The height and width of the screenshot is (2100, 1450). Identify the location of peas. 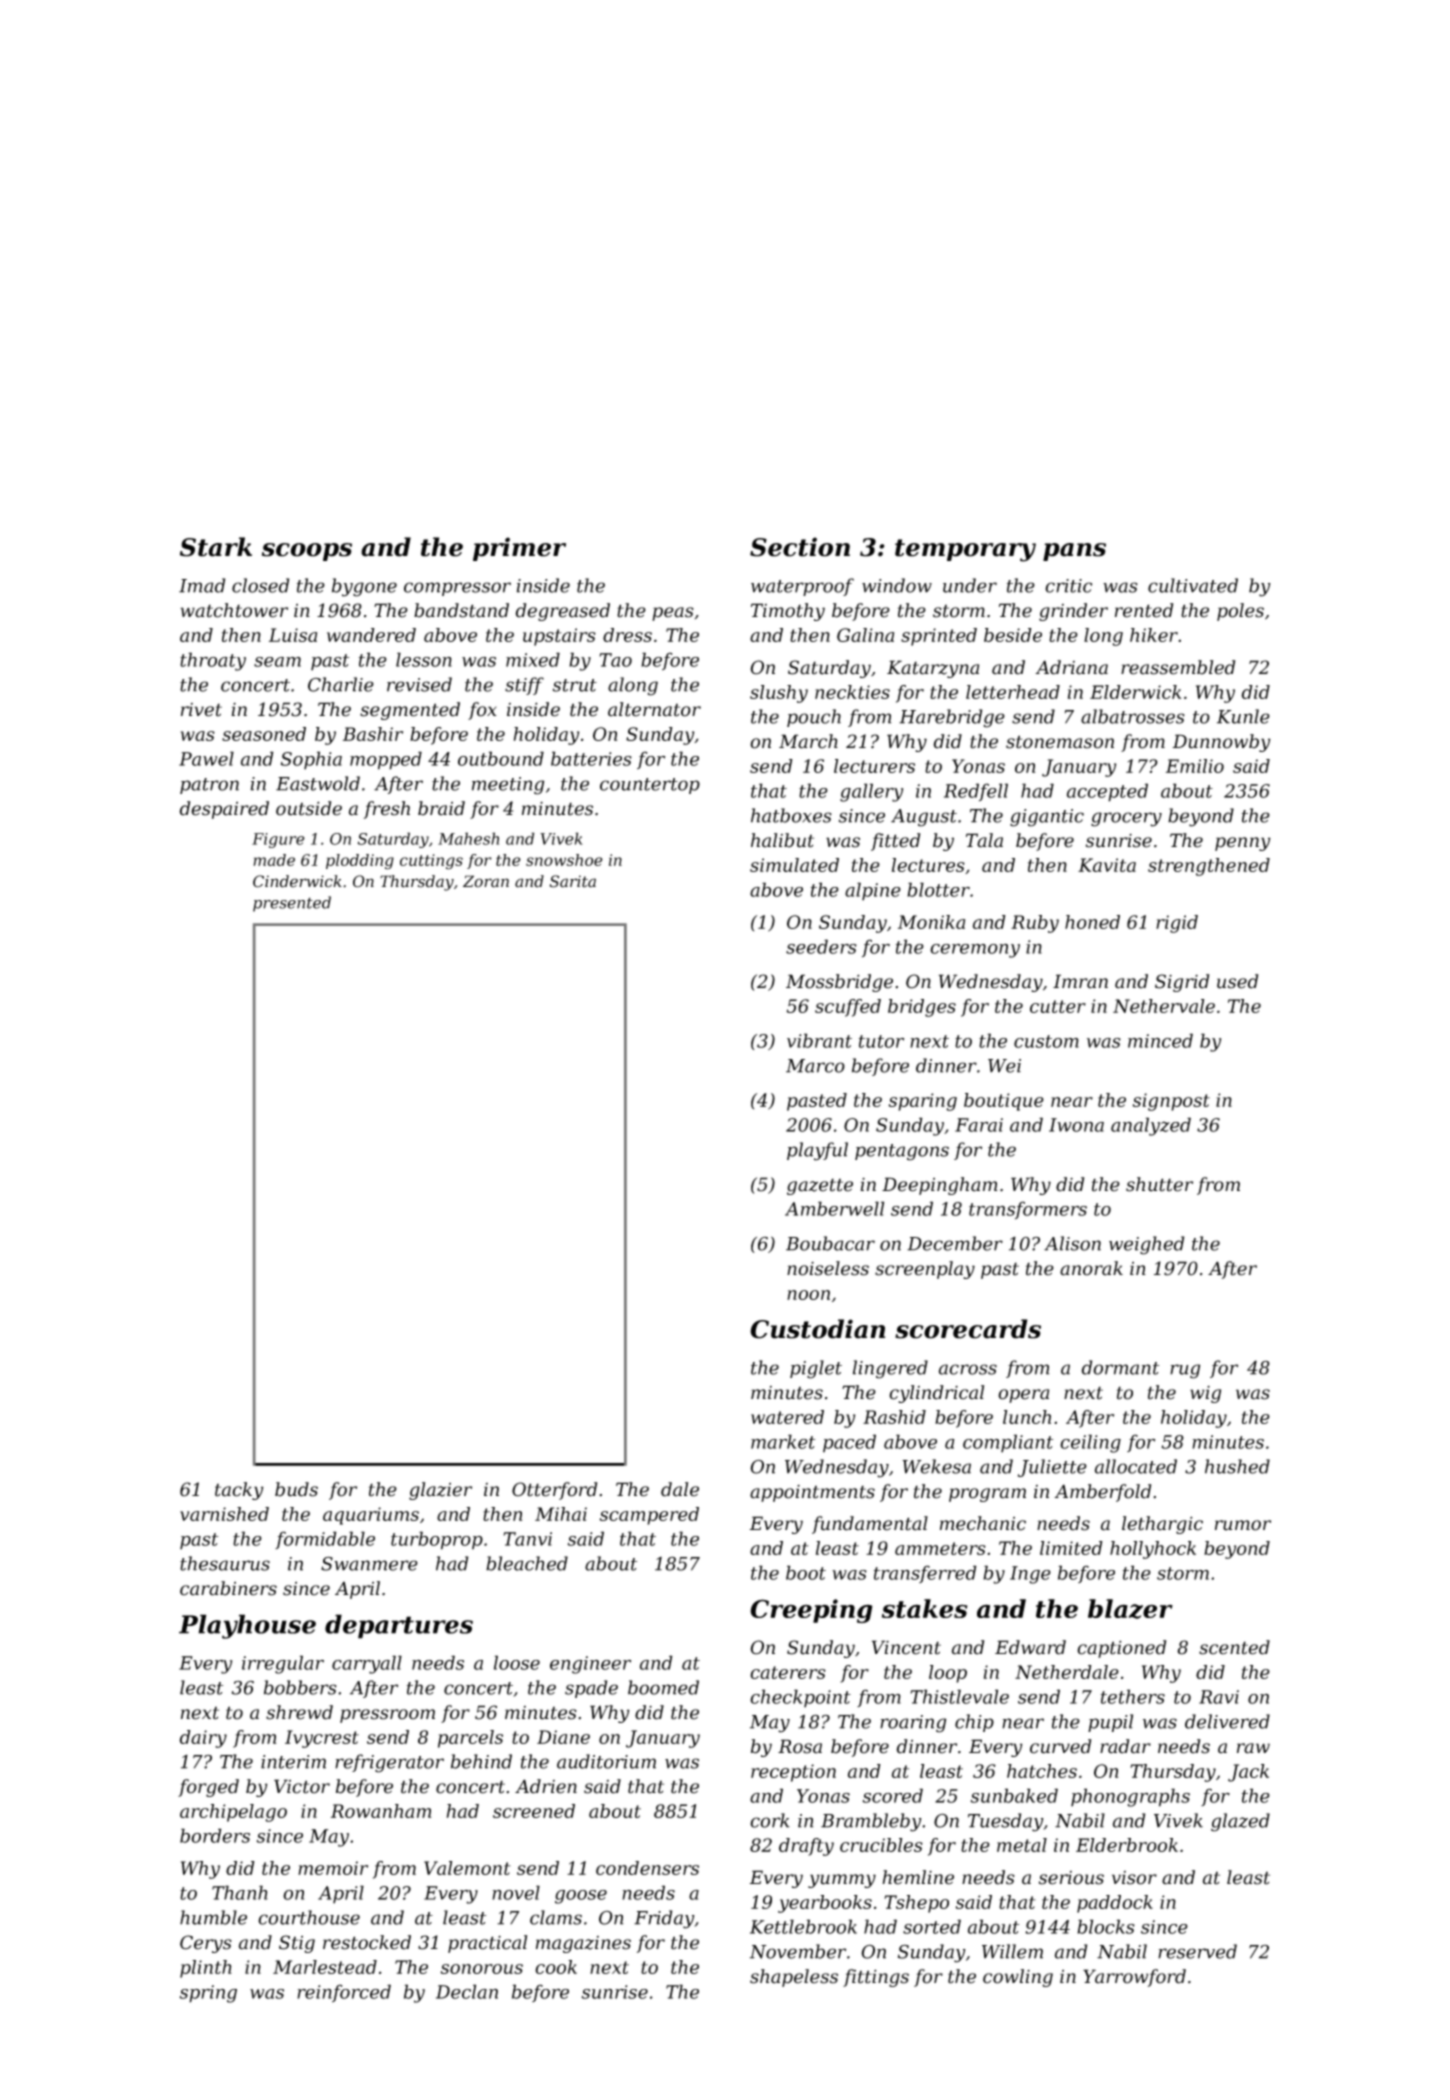
(673, 614).
